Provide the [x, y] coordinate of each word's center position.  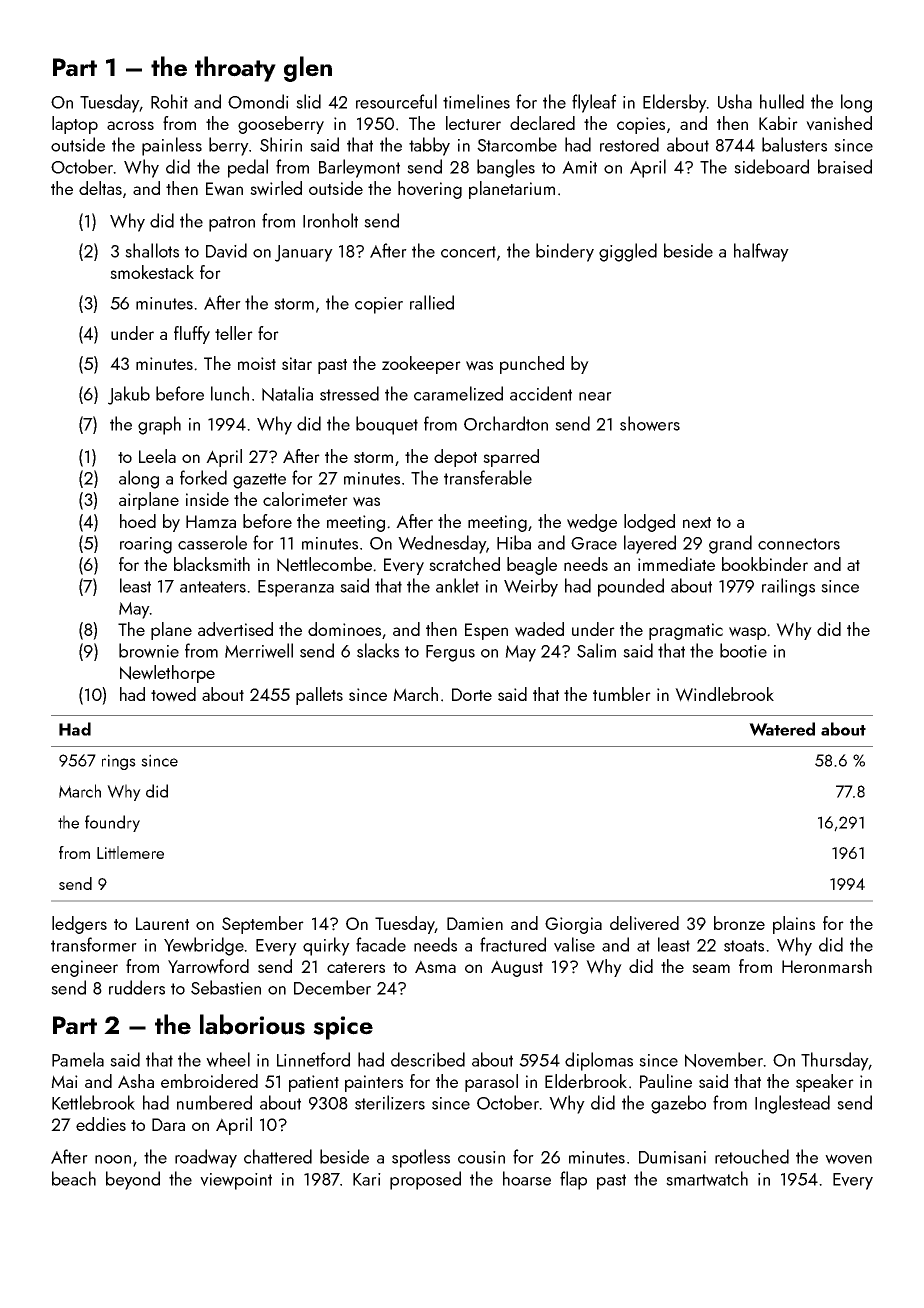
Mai [64, 1081]
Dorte [472, 694]
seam [711, 968]
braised [845, 166]
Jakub [129, 395]
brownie [149, 650]
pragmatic [686, 631]
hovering [430, 190]
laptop [75, 125]
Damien [475, 923]
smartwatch [707, 1178]
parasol [491, 1083]
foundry [112, 823]
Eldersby [674, 103]
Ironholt [330, 220]
